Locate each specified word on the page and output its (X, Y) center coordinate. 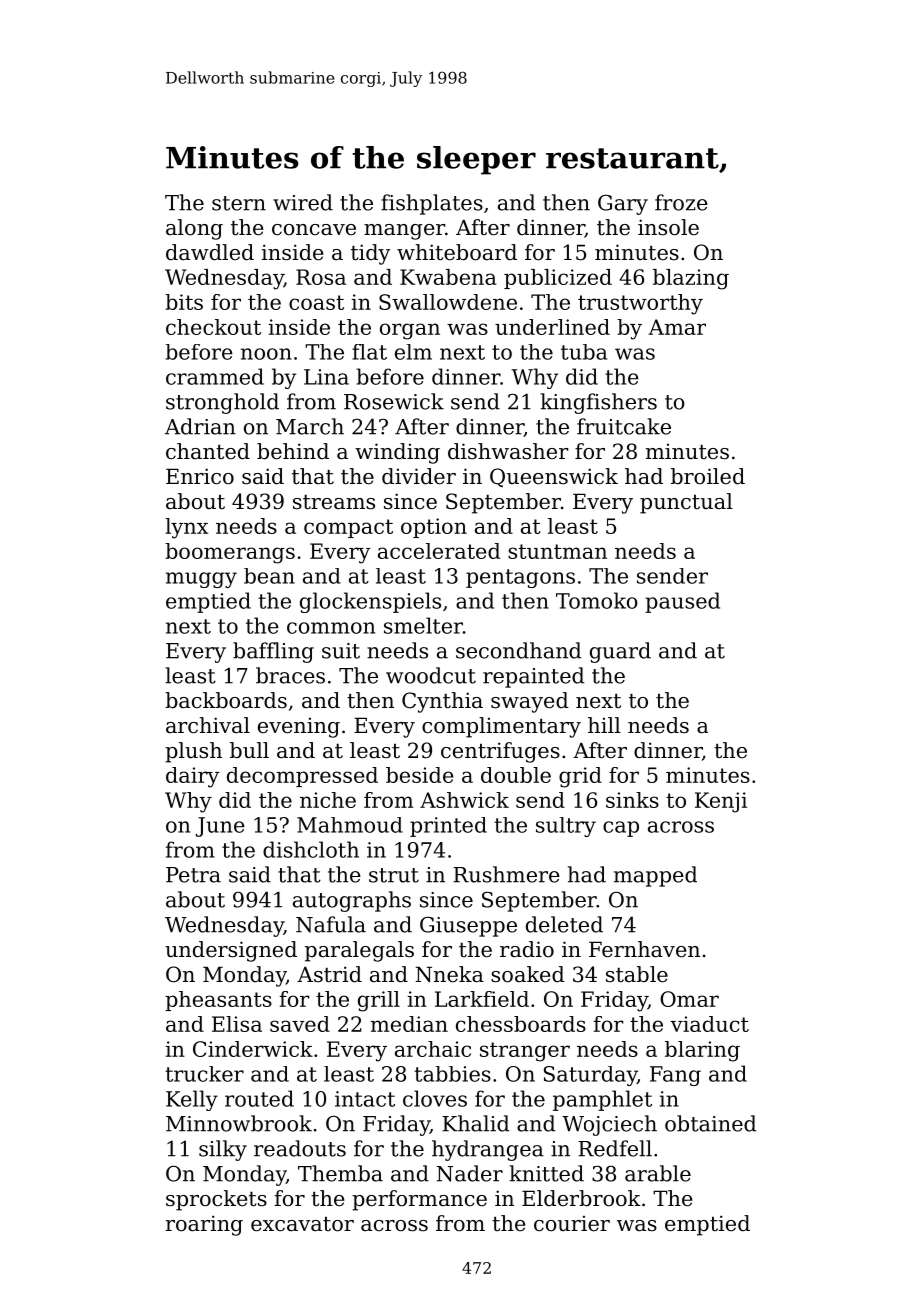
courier (572, 1224)
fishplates (432, 204)
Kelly (192, 1100)
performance (419, 1200)
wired (303, 202)
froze (681, 202)
